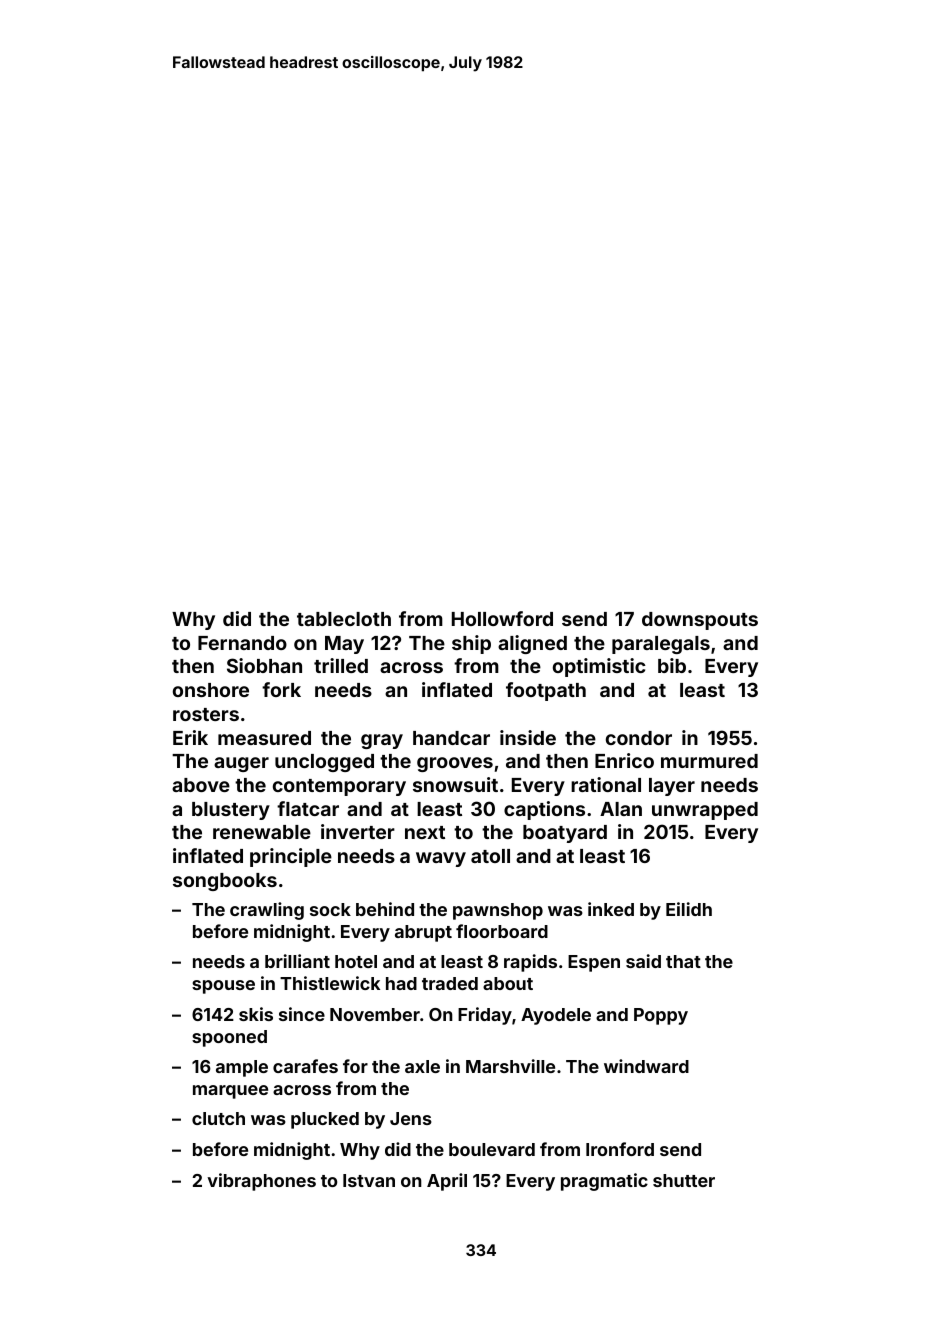  What do you see at coordinates (485, 1016) in the screenshot?
I see `Friday` at bounding box center [485, 1016].
